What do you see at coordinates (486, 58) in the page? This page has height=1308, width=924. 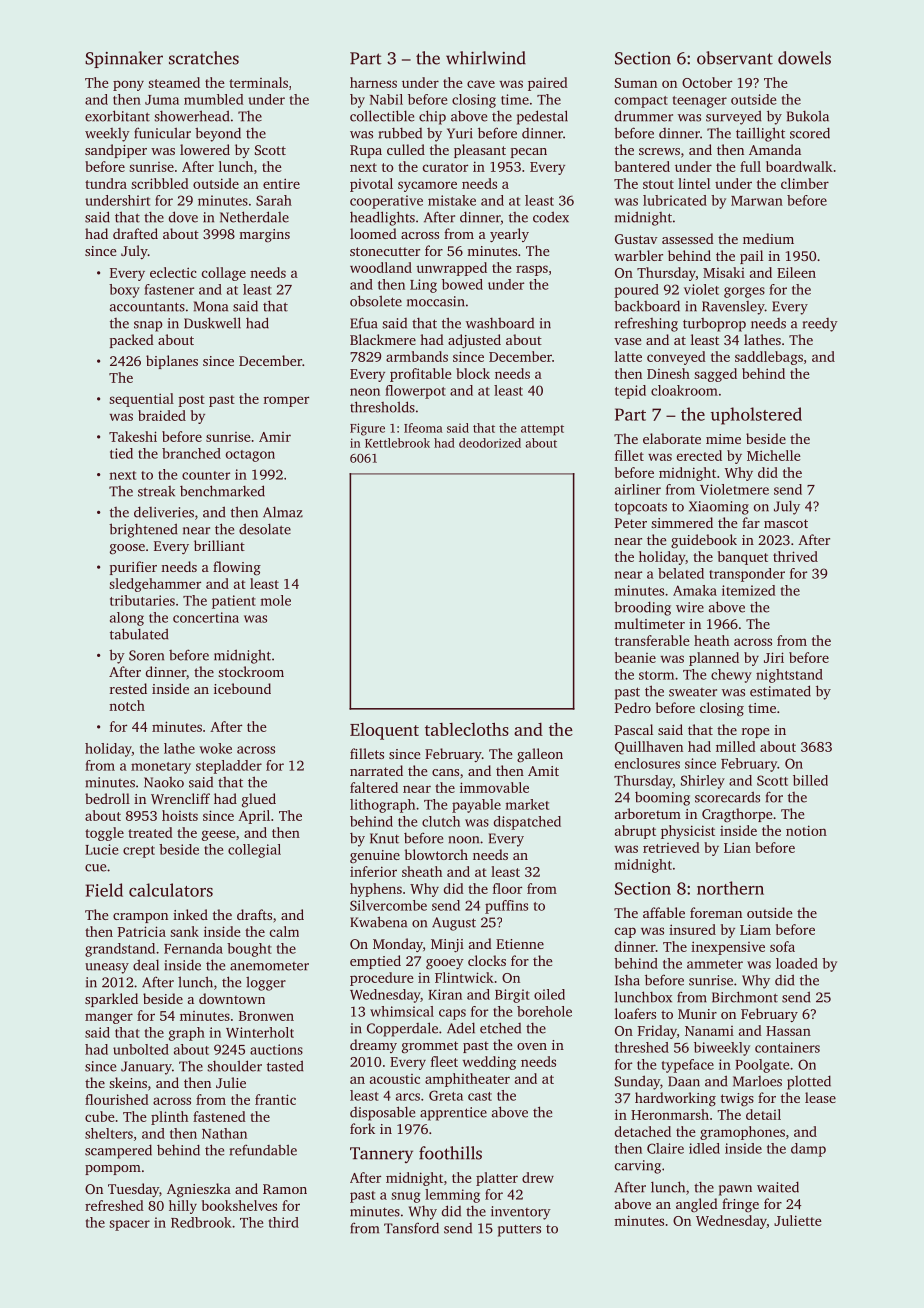 I see `whirlwind` at bounding box center [486, 58].
